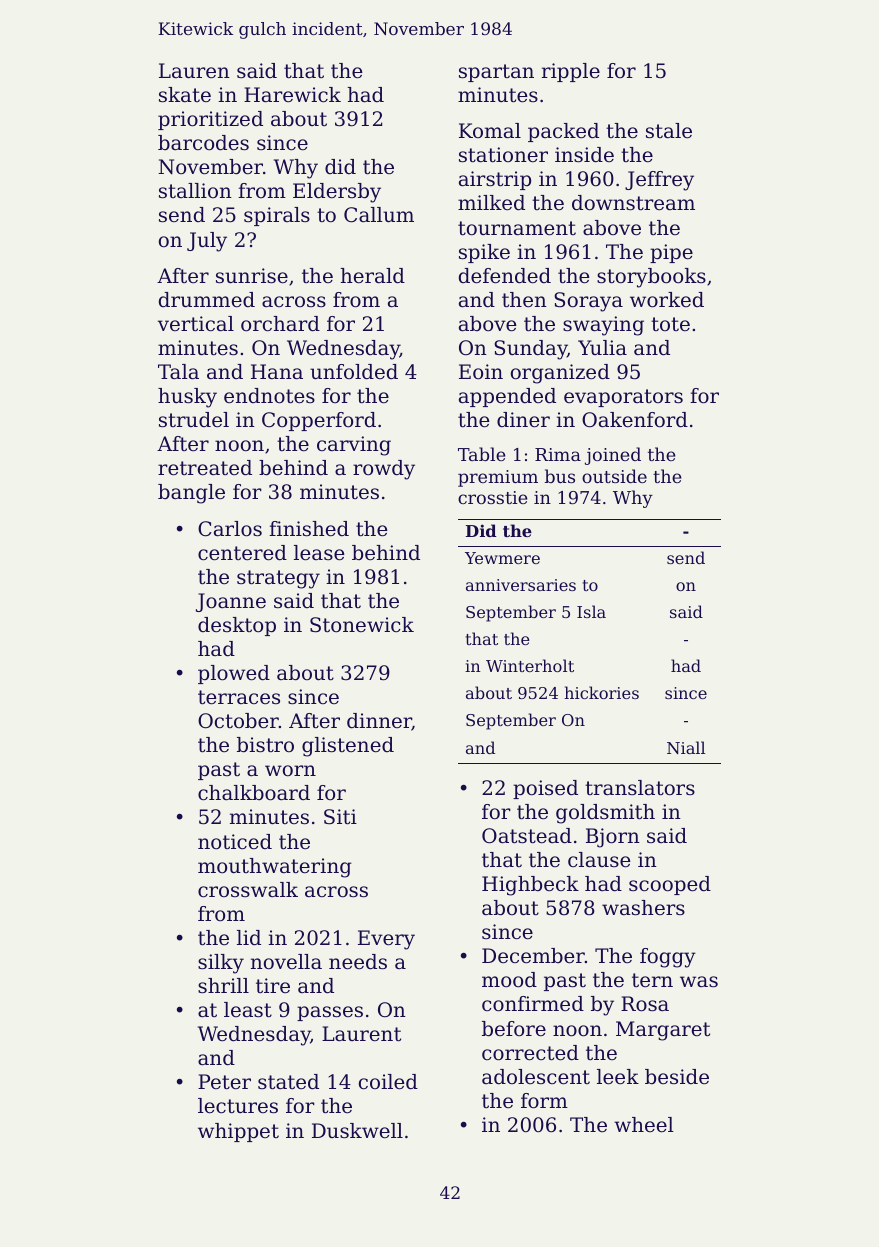 This screenshot has height=1247, width=879. I want to click on ripple, so click(571, 72).
